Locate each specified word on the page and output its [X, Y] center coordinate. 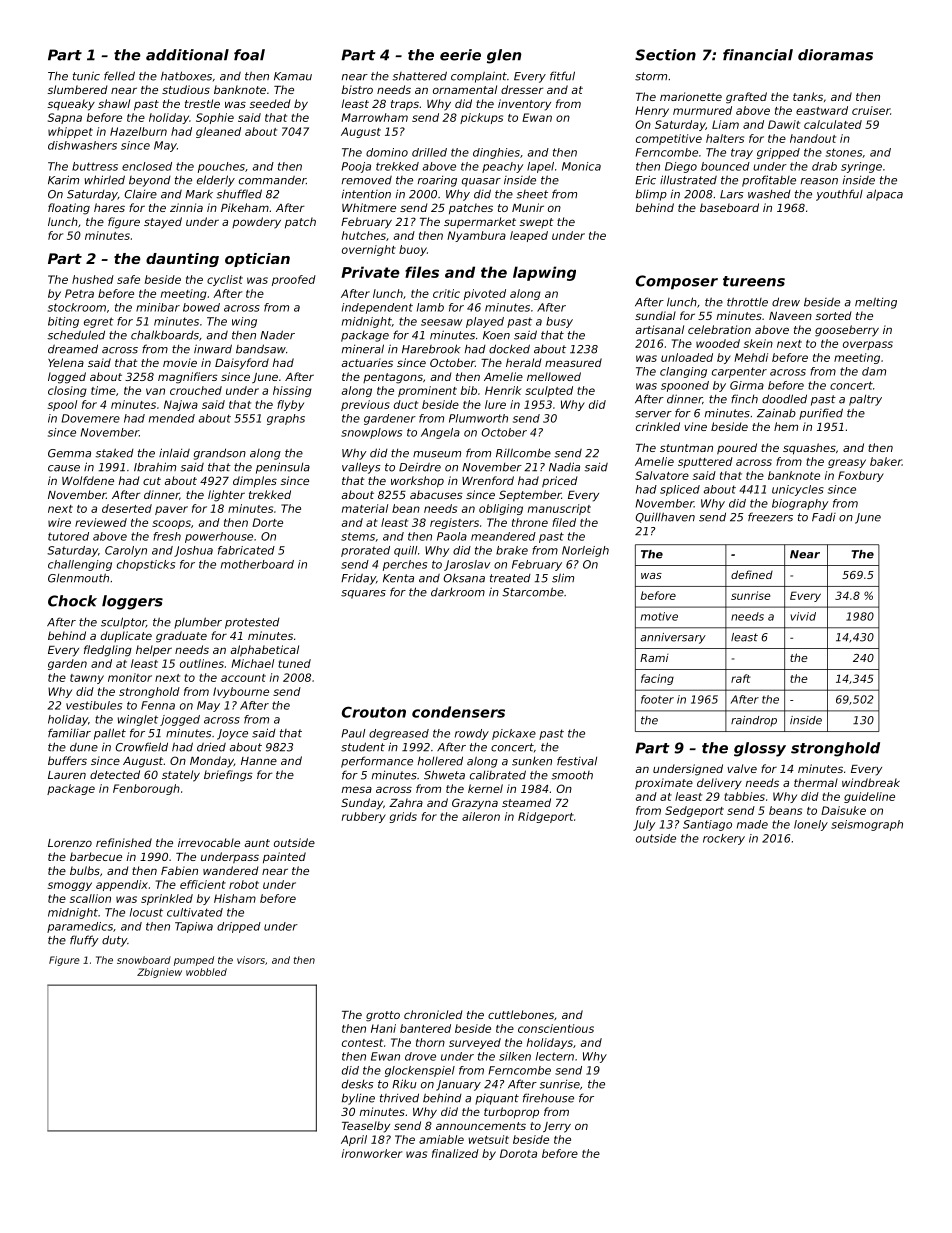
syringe [861, 167]
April [354, 1140]
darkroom [458, 592]
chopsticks [146, 565]
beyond [150, 181]
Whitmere [369, 207]
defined [752, 574]
